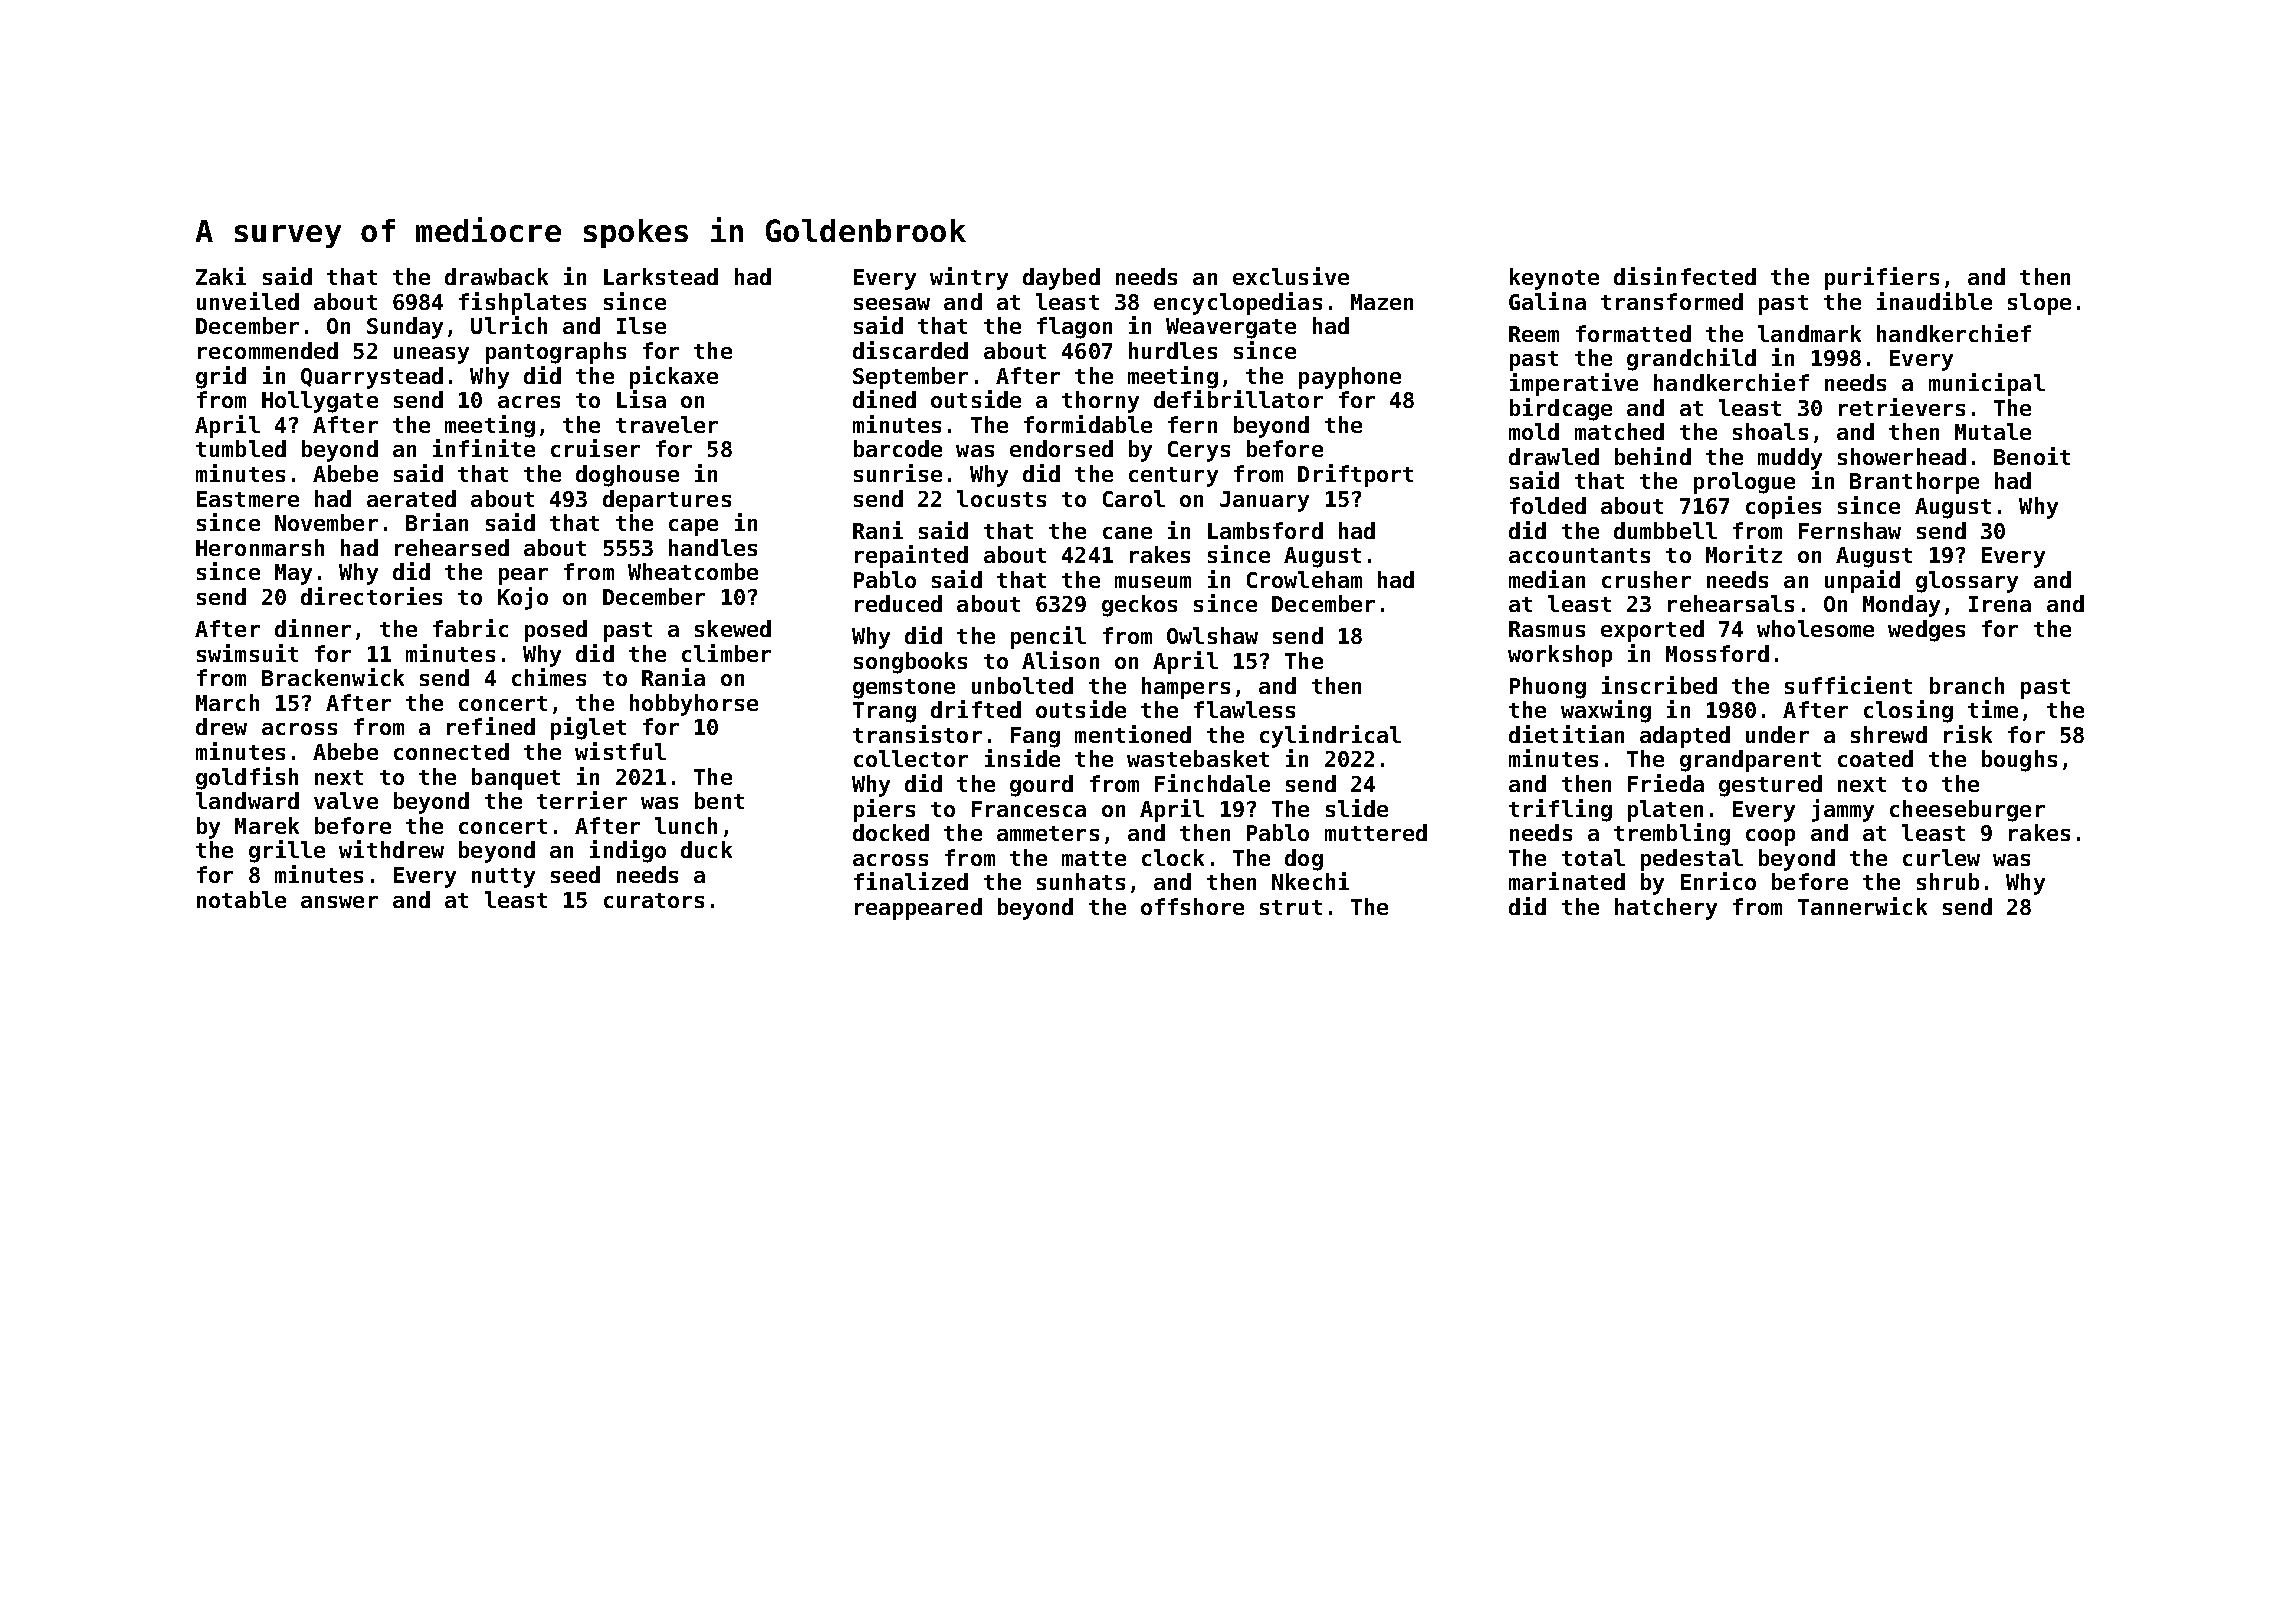 The image size is (2292, 1620). Describe the element at coordinates (1022, 758) in the screenshot. I see `inside` at that location.
